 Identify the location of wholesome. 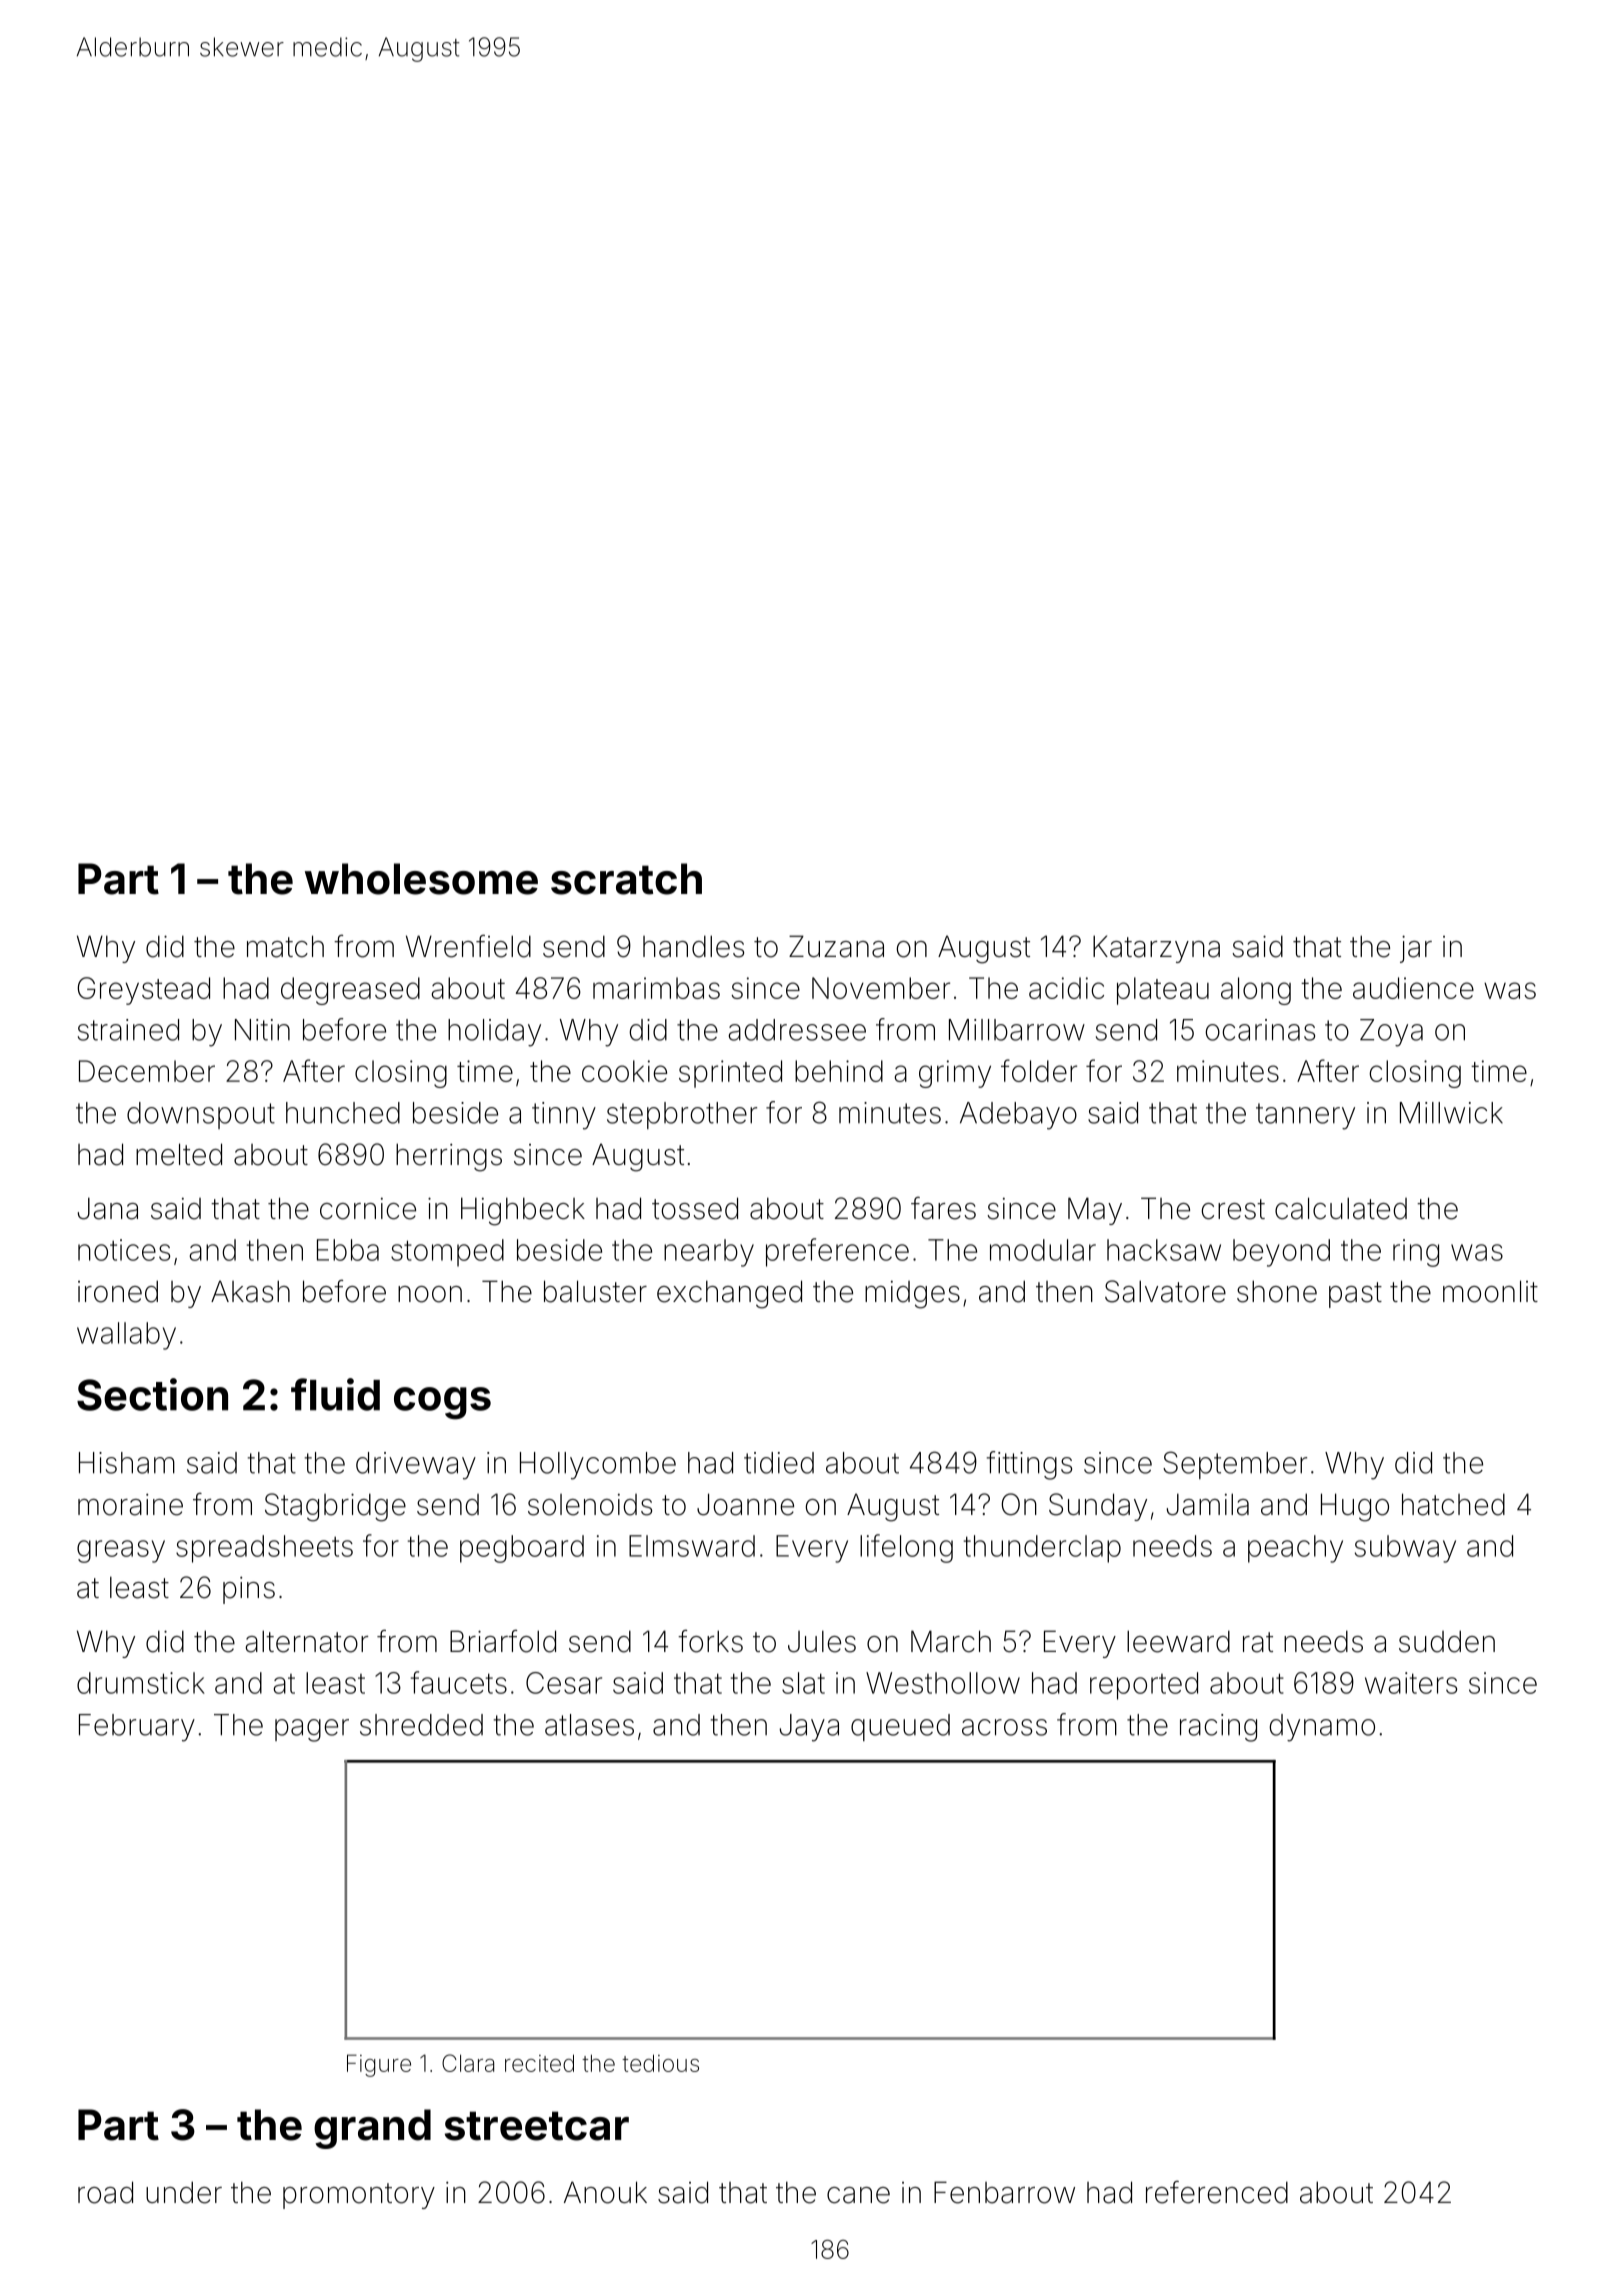
(421, 879).
